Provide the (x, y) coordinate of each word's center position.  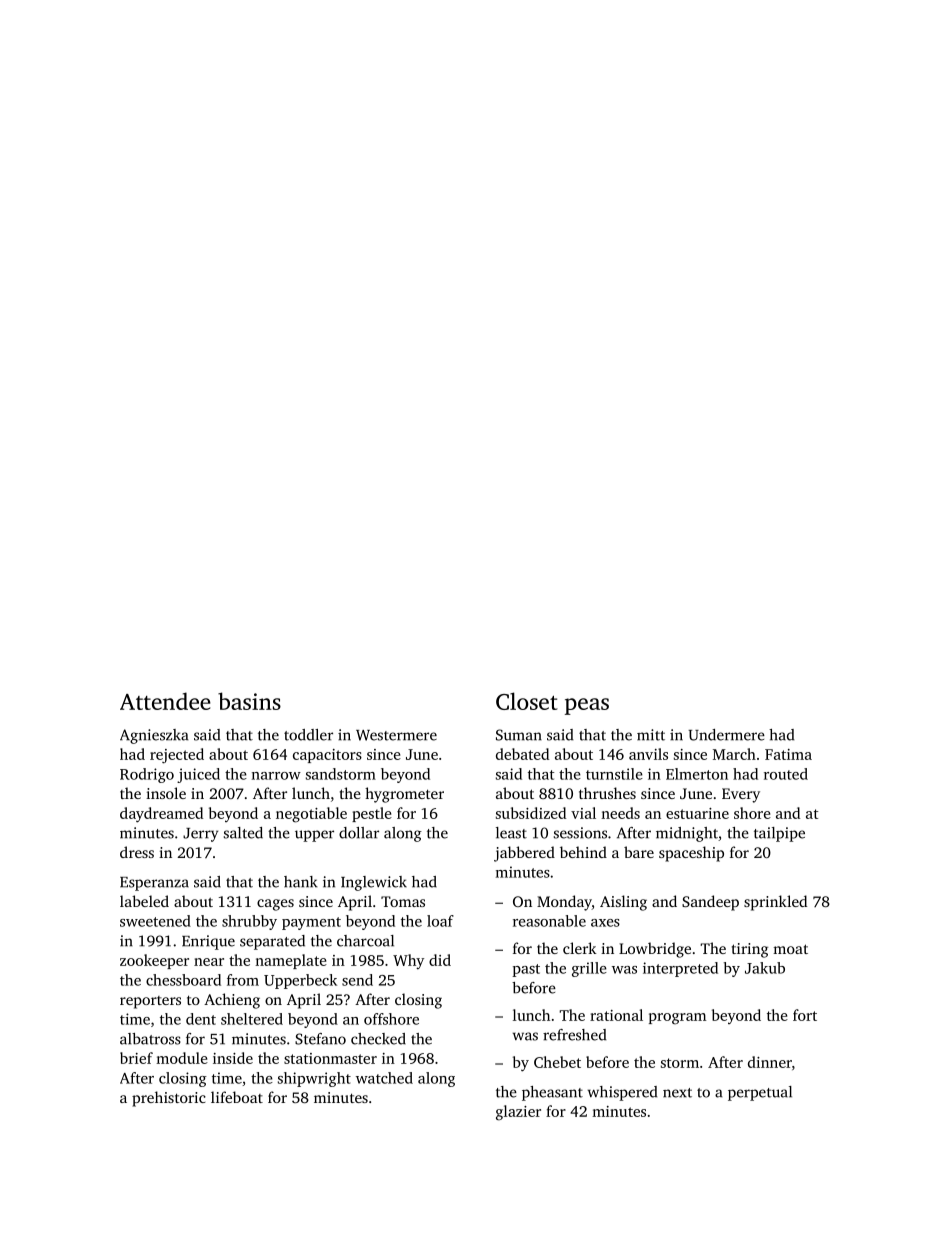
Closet (527, 701)
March (734, 754)
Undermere (726, 735)
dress (137, 852)
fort (805, 1015)
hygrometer (404, 795)
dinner (770, 1062)
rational (616, 1015)
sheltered (252, 1019)
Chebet (557, 1062)
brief (136, 1058)
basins (249, 701)
